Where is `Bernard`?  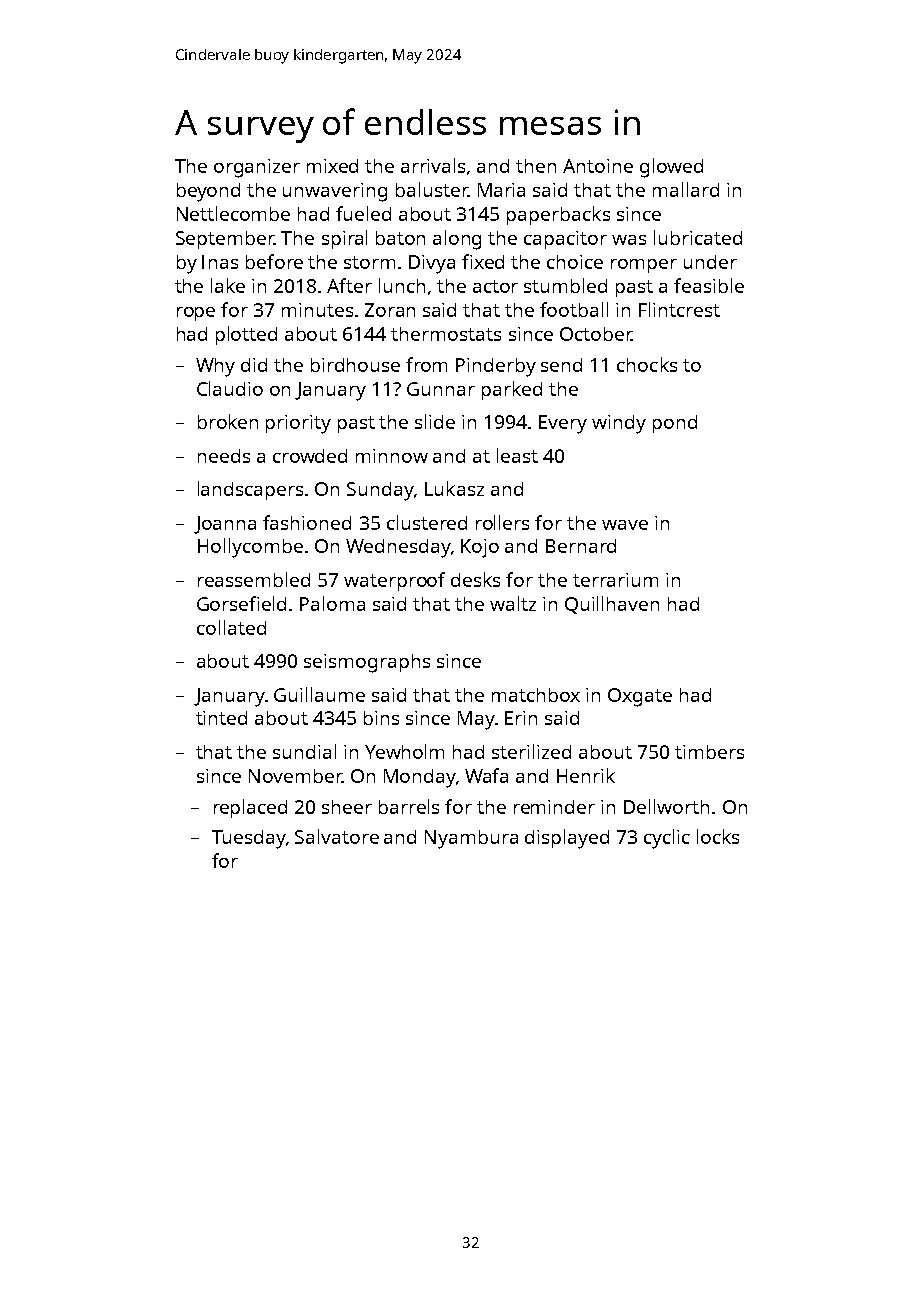
Bernard is located at coordinates (581, 546).
